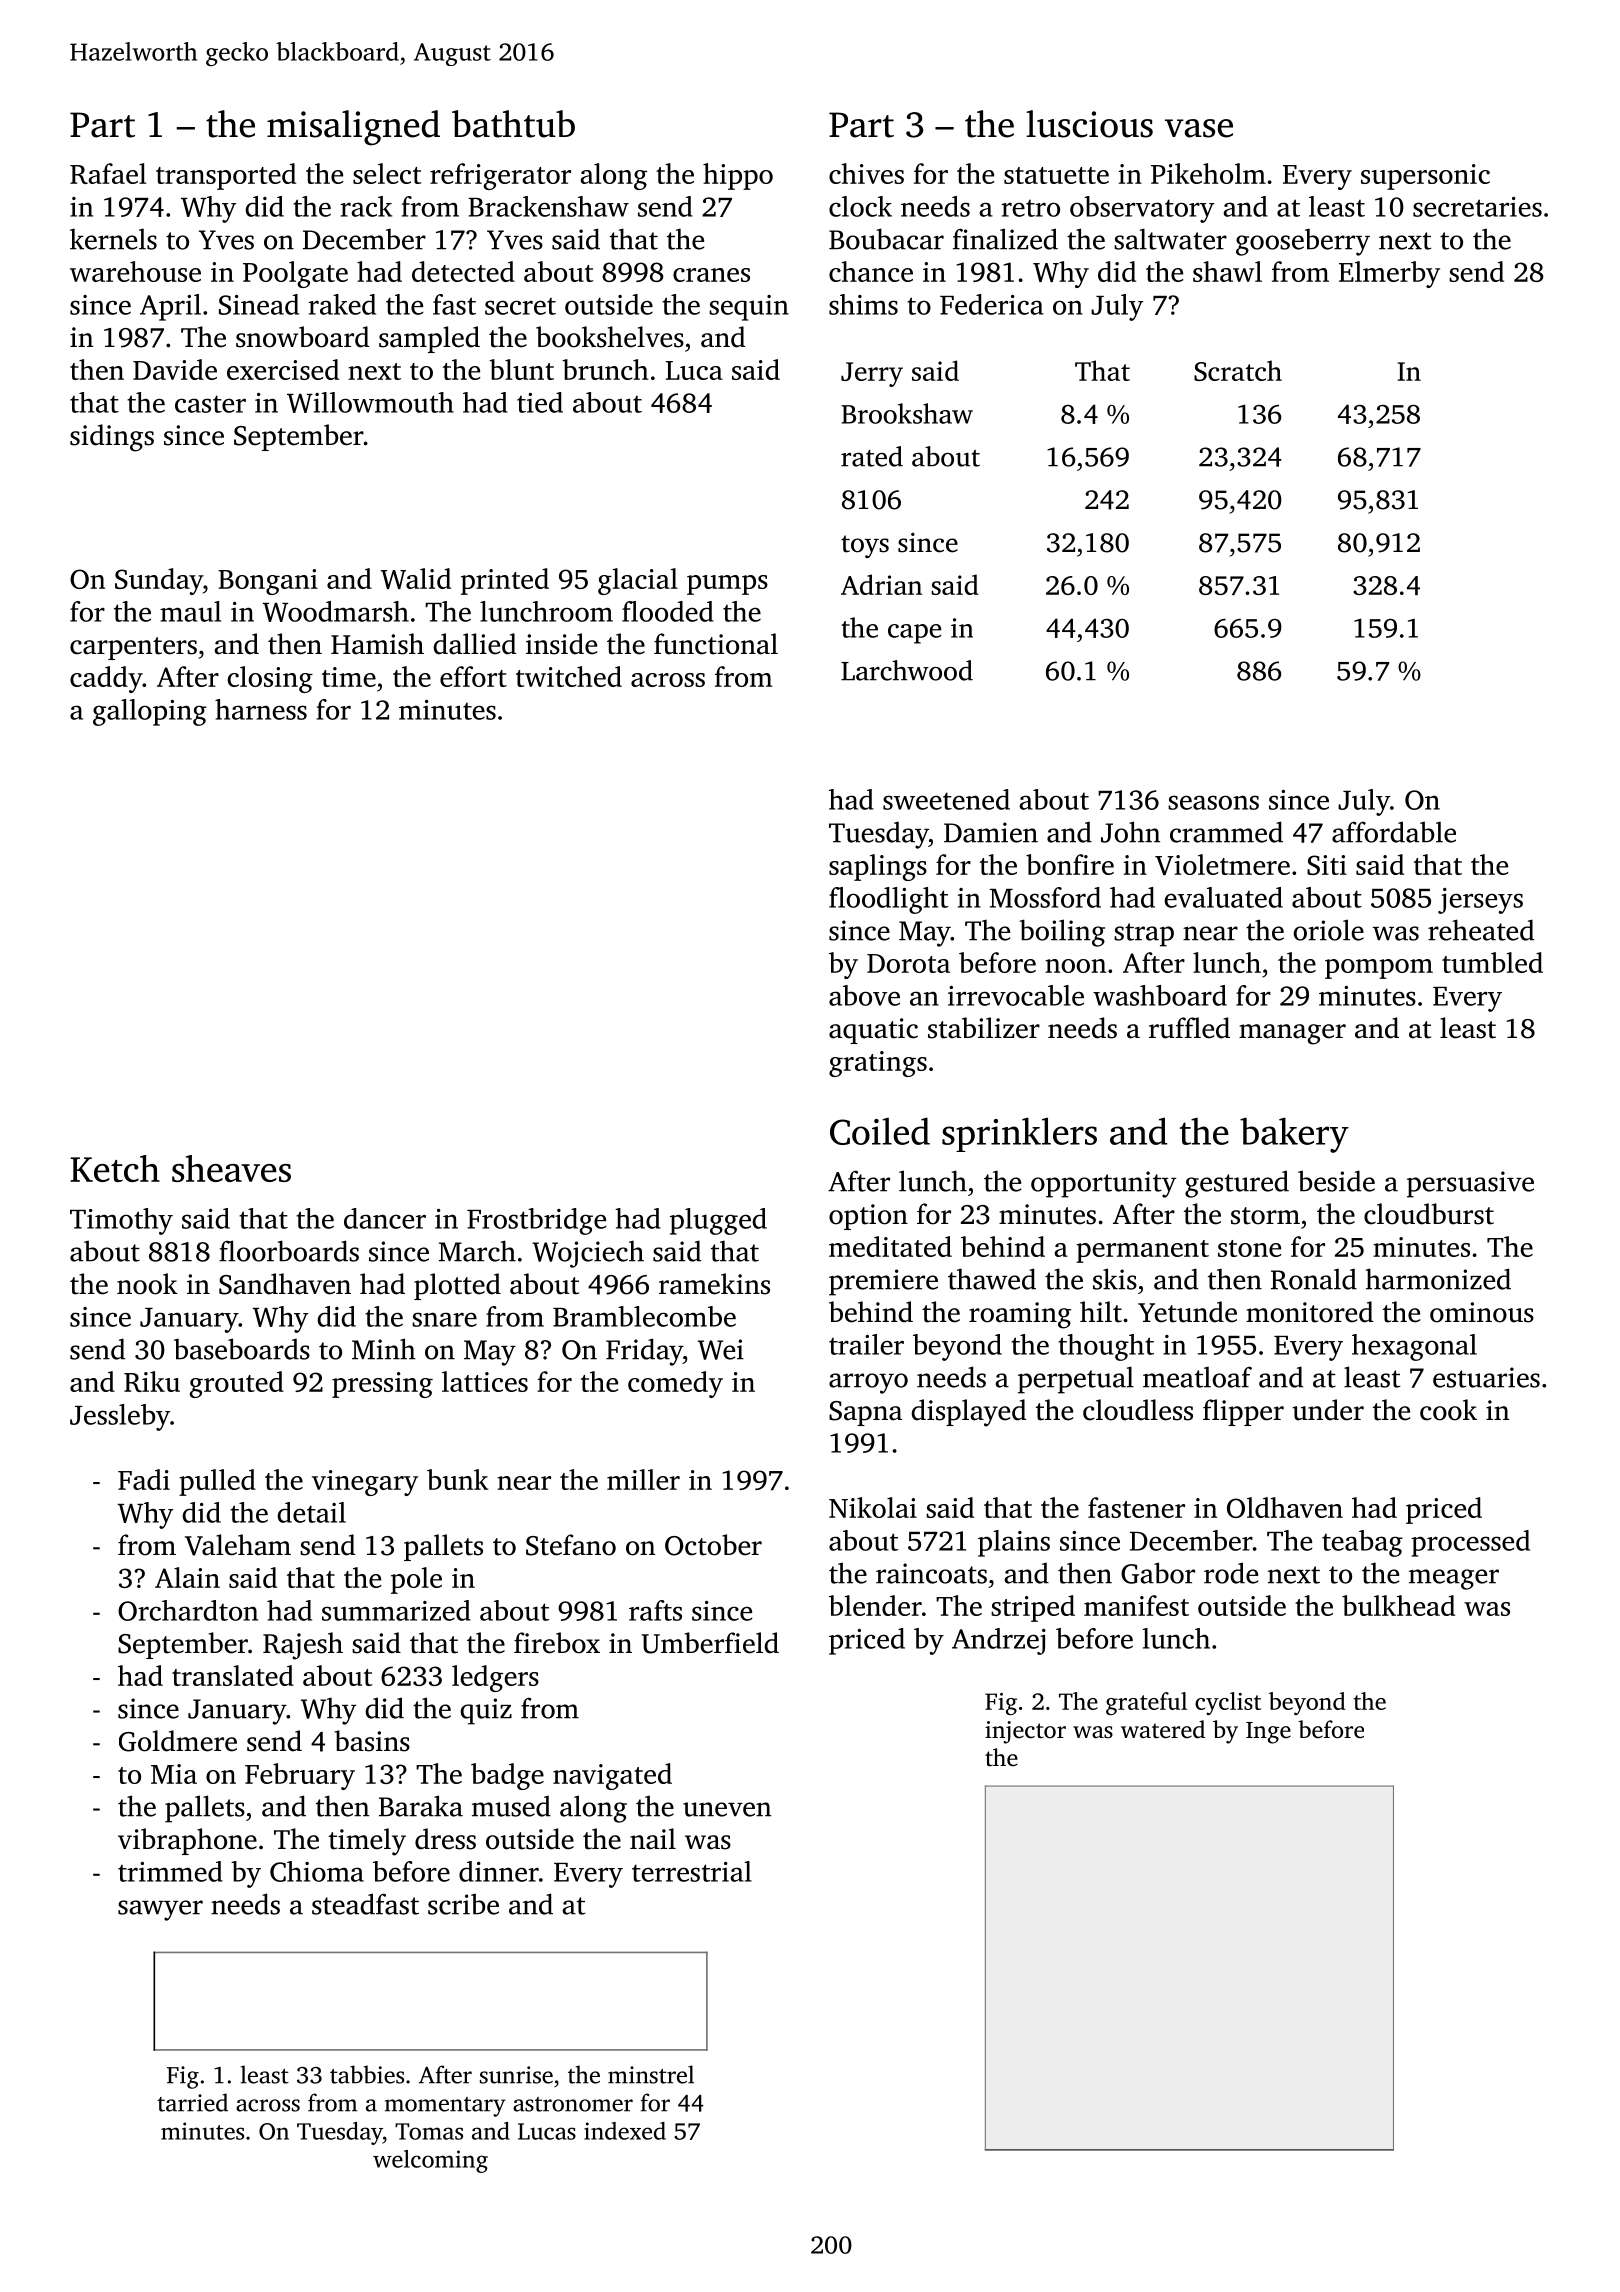  Describe the element at coordinates (1238, 370) in the screenshot. I see `Scratch` at that location.
